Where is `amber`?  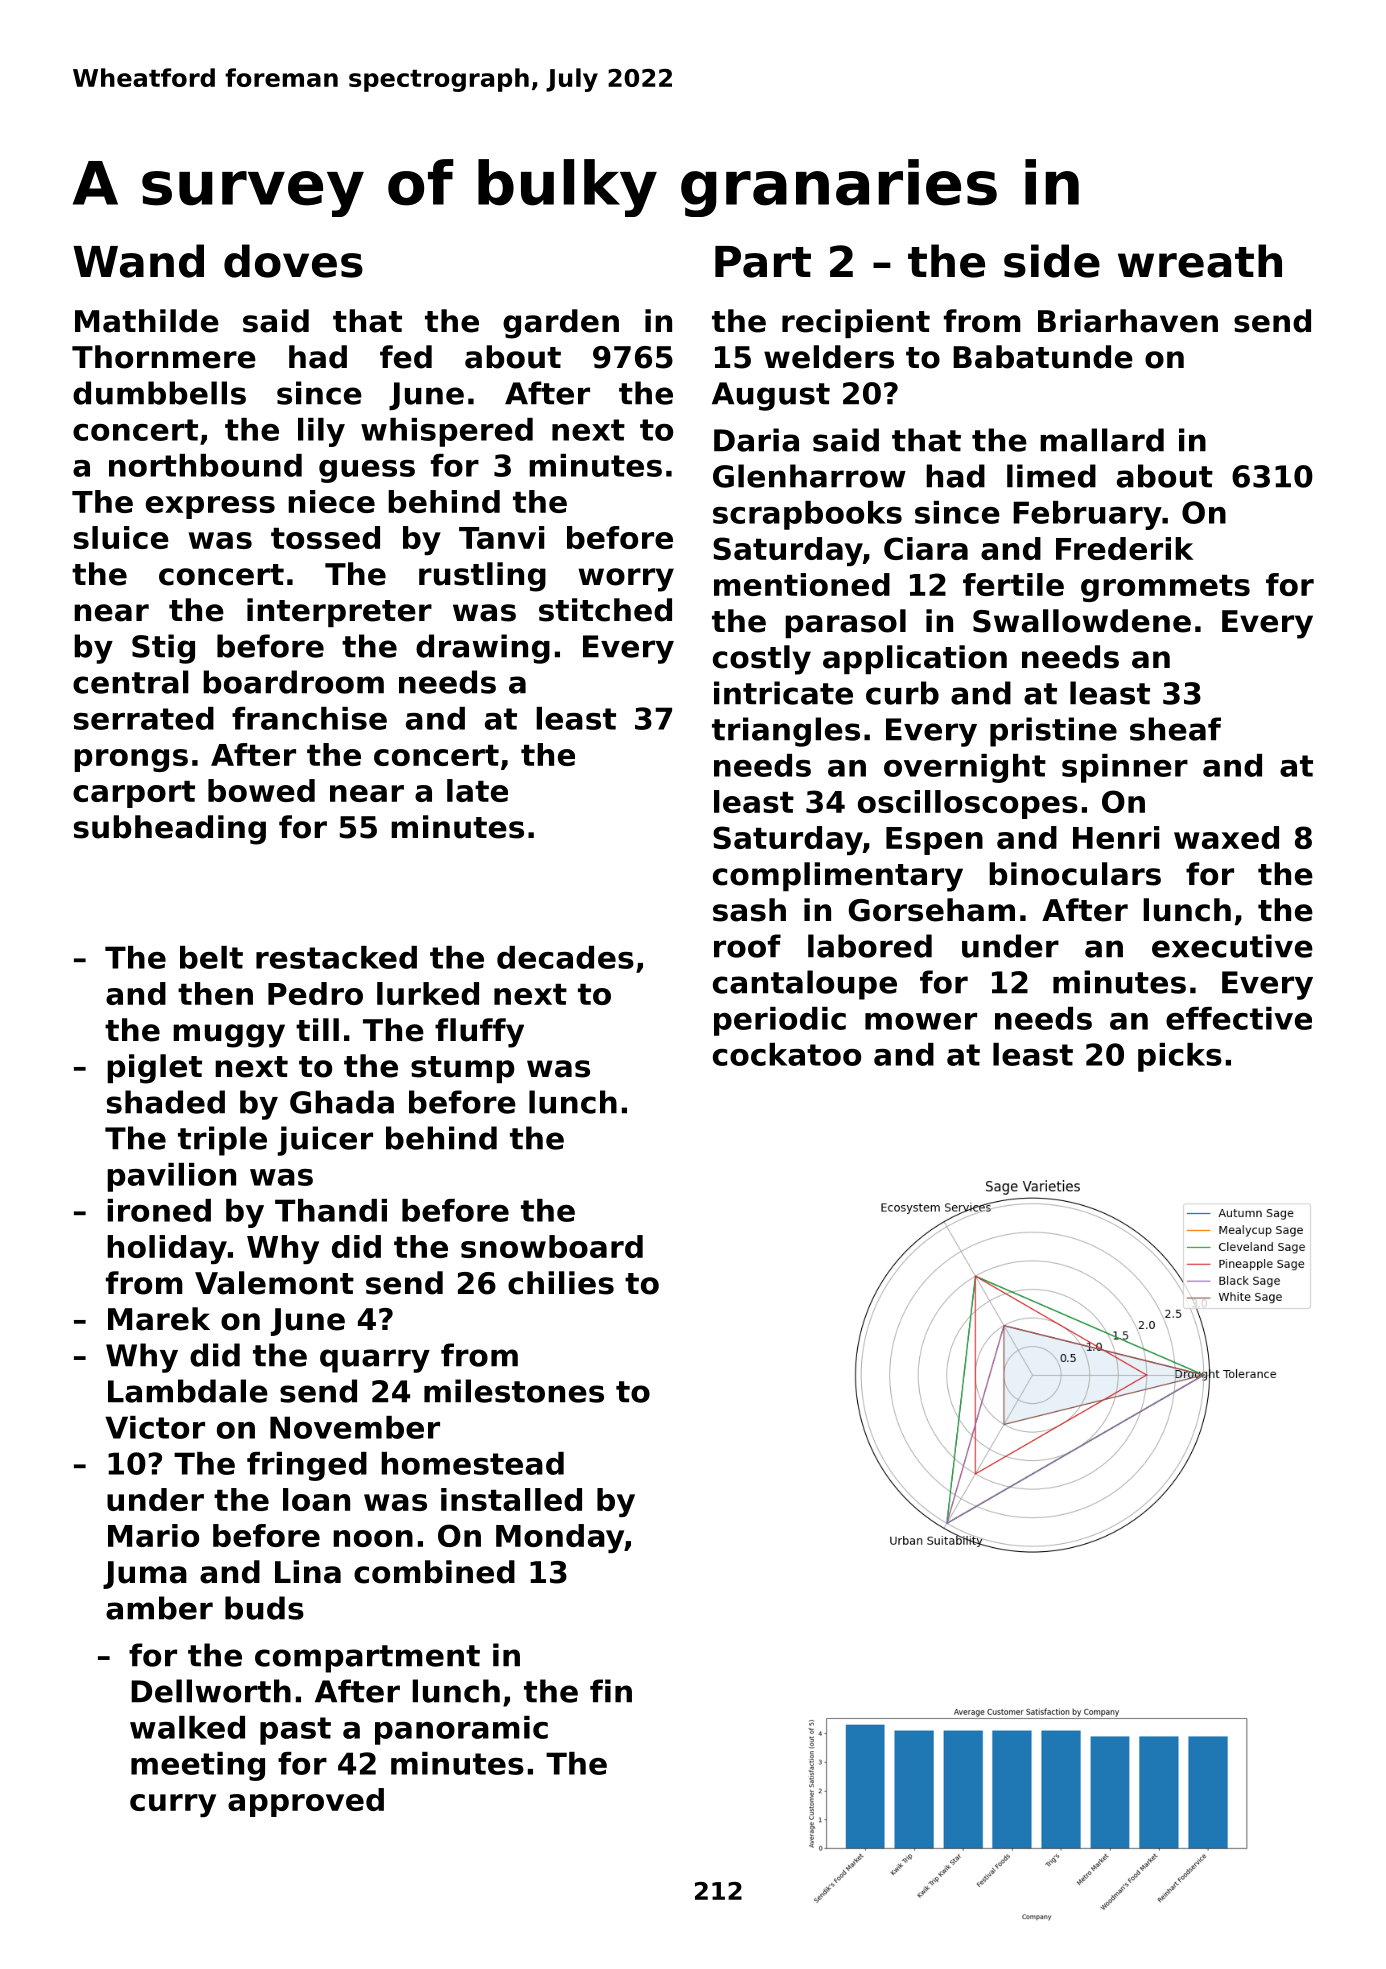
amber is located at coordinates (159, 1608).
